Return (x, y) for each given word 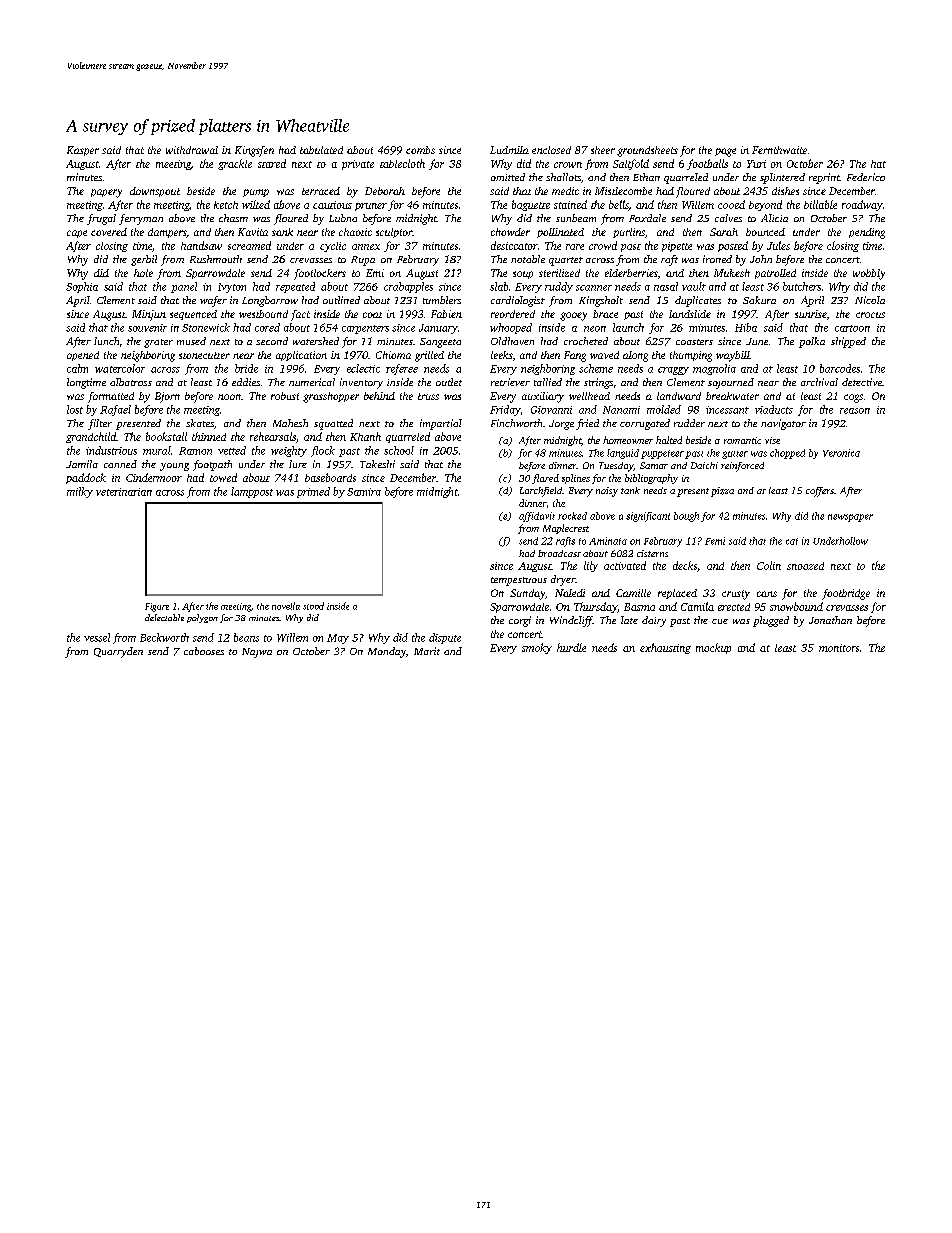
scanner (594, 288)
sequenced (193, 315)
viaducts (774, 409)
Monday (387, 652)
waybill (733, 356)
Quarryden (118, 652)
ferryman (141, 219)
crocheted (586, 341)
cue (720, 621)
